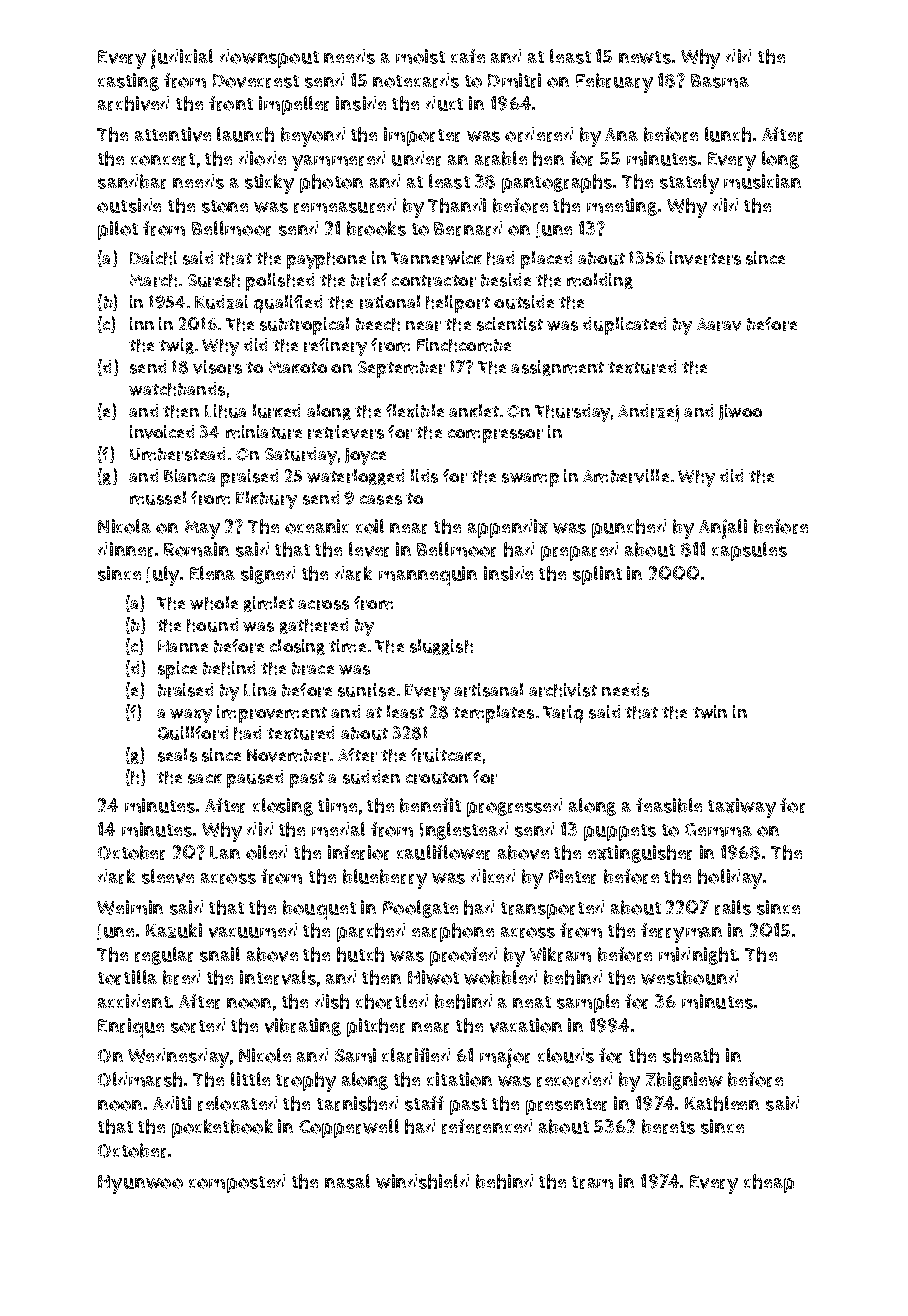 The height and width of the screenshot is (1316, 908). What do you see at coordinates (514, 80) in the screenshot?
I see `Dmitri` at bounding box center [514, 80].
